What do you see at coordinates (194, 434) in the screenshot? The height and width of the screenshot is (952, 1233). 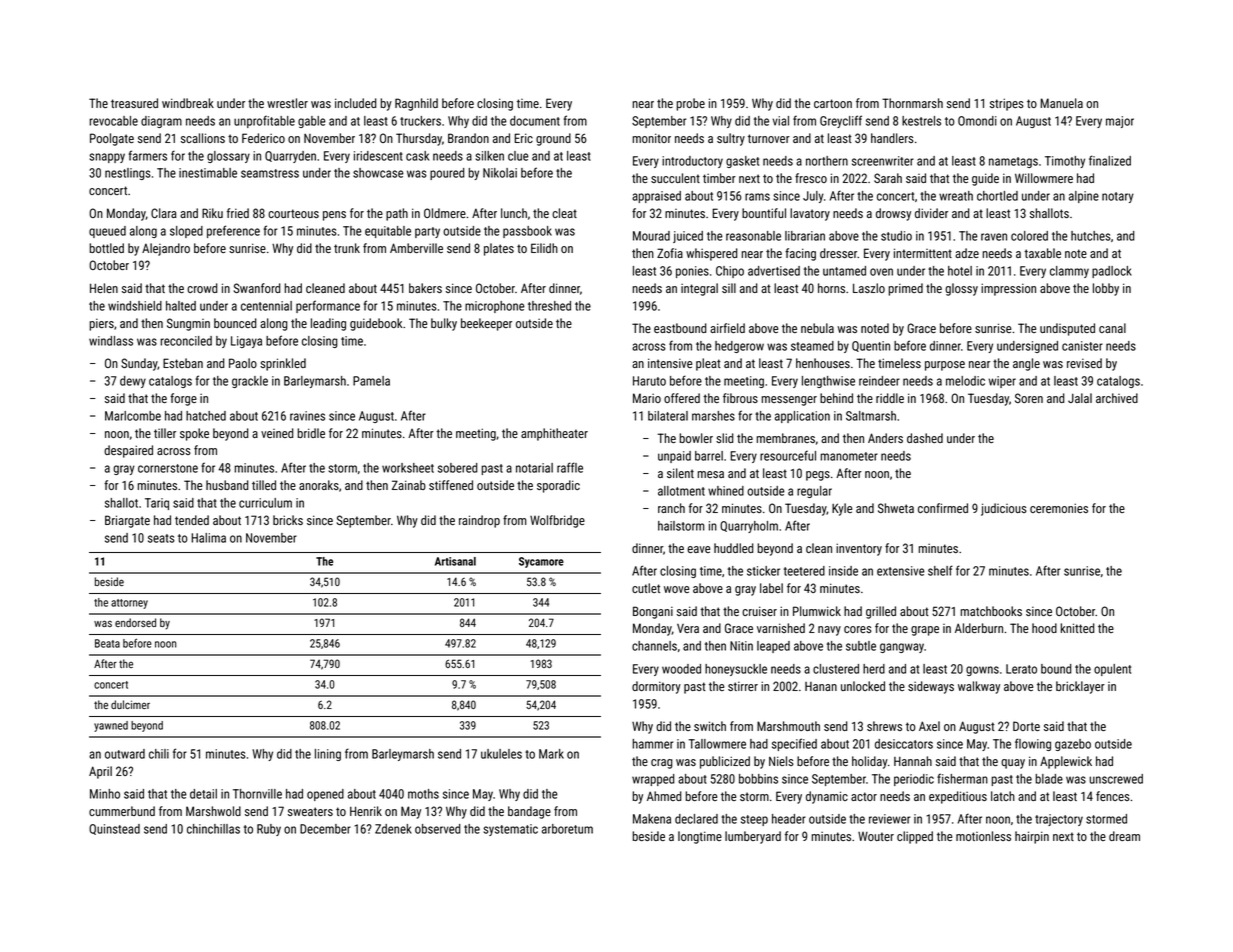 I see `spoke` at bounding box center [194, 434].
